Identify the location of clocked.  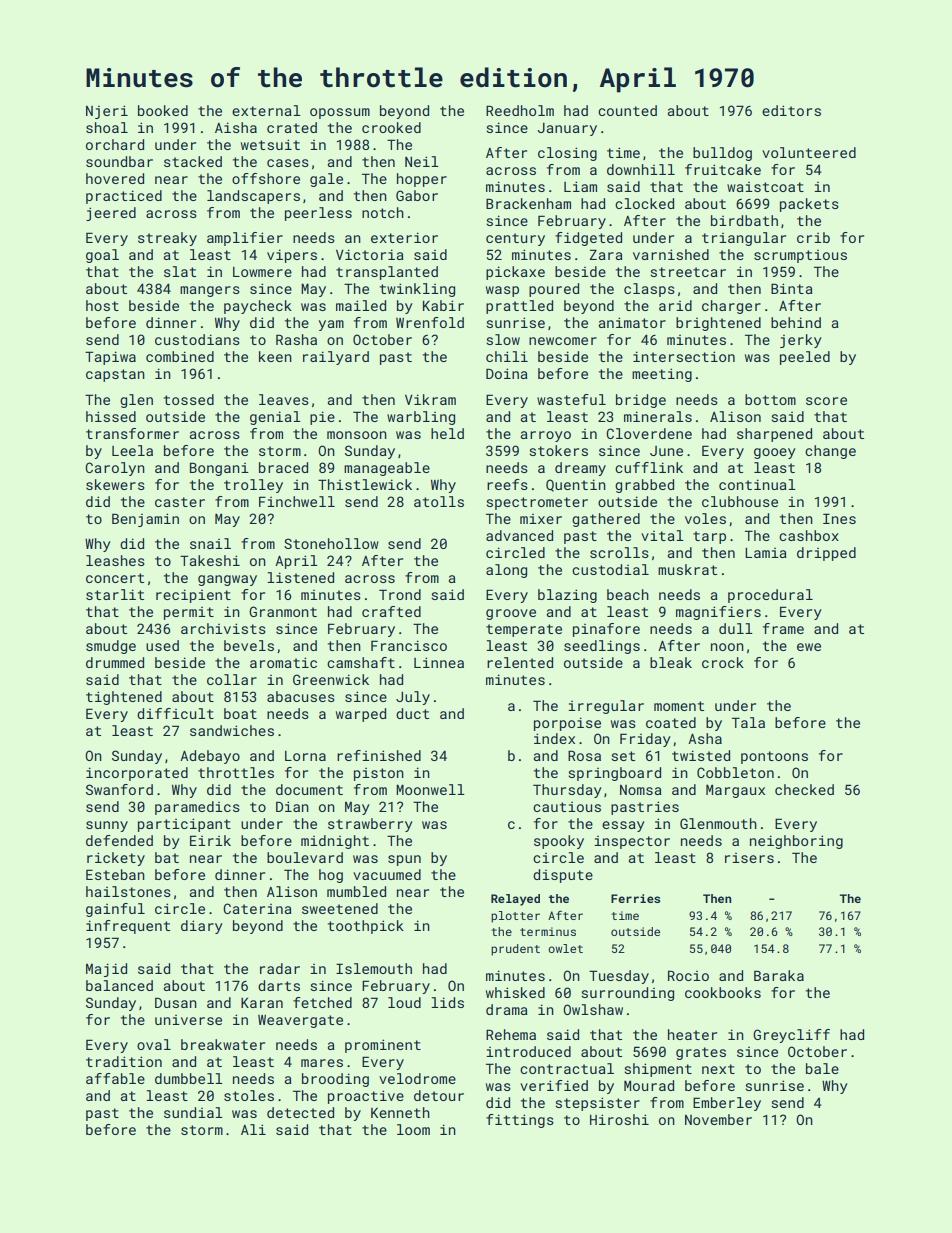
(644, 203).
